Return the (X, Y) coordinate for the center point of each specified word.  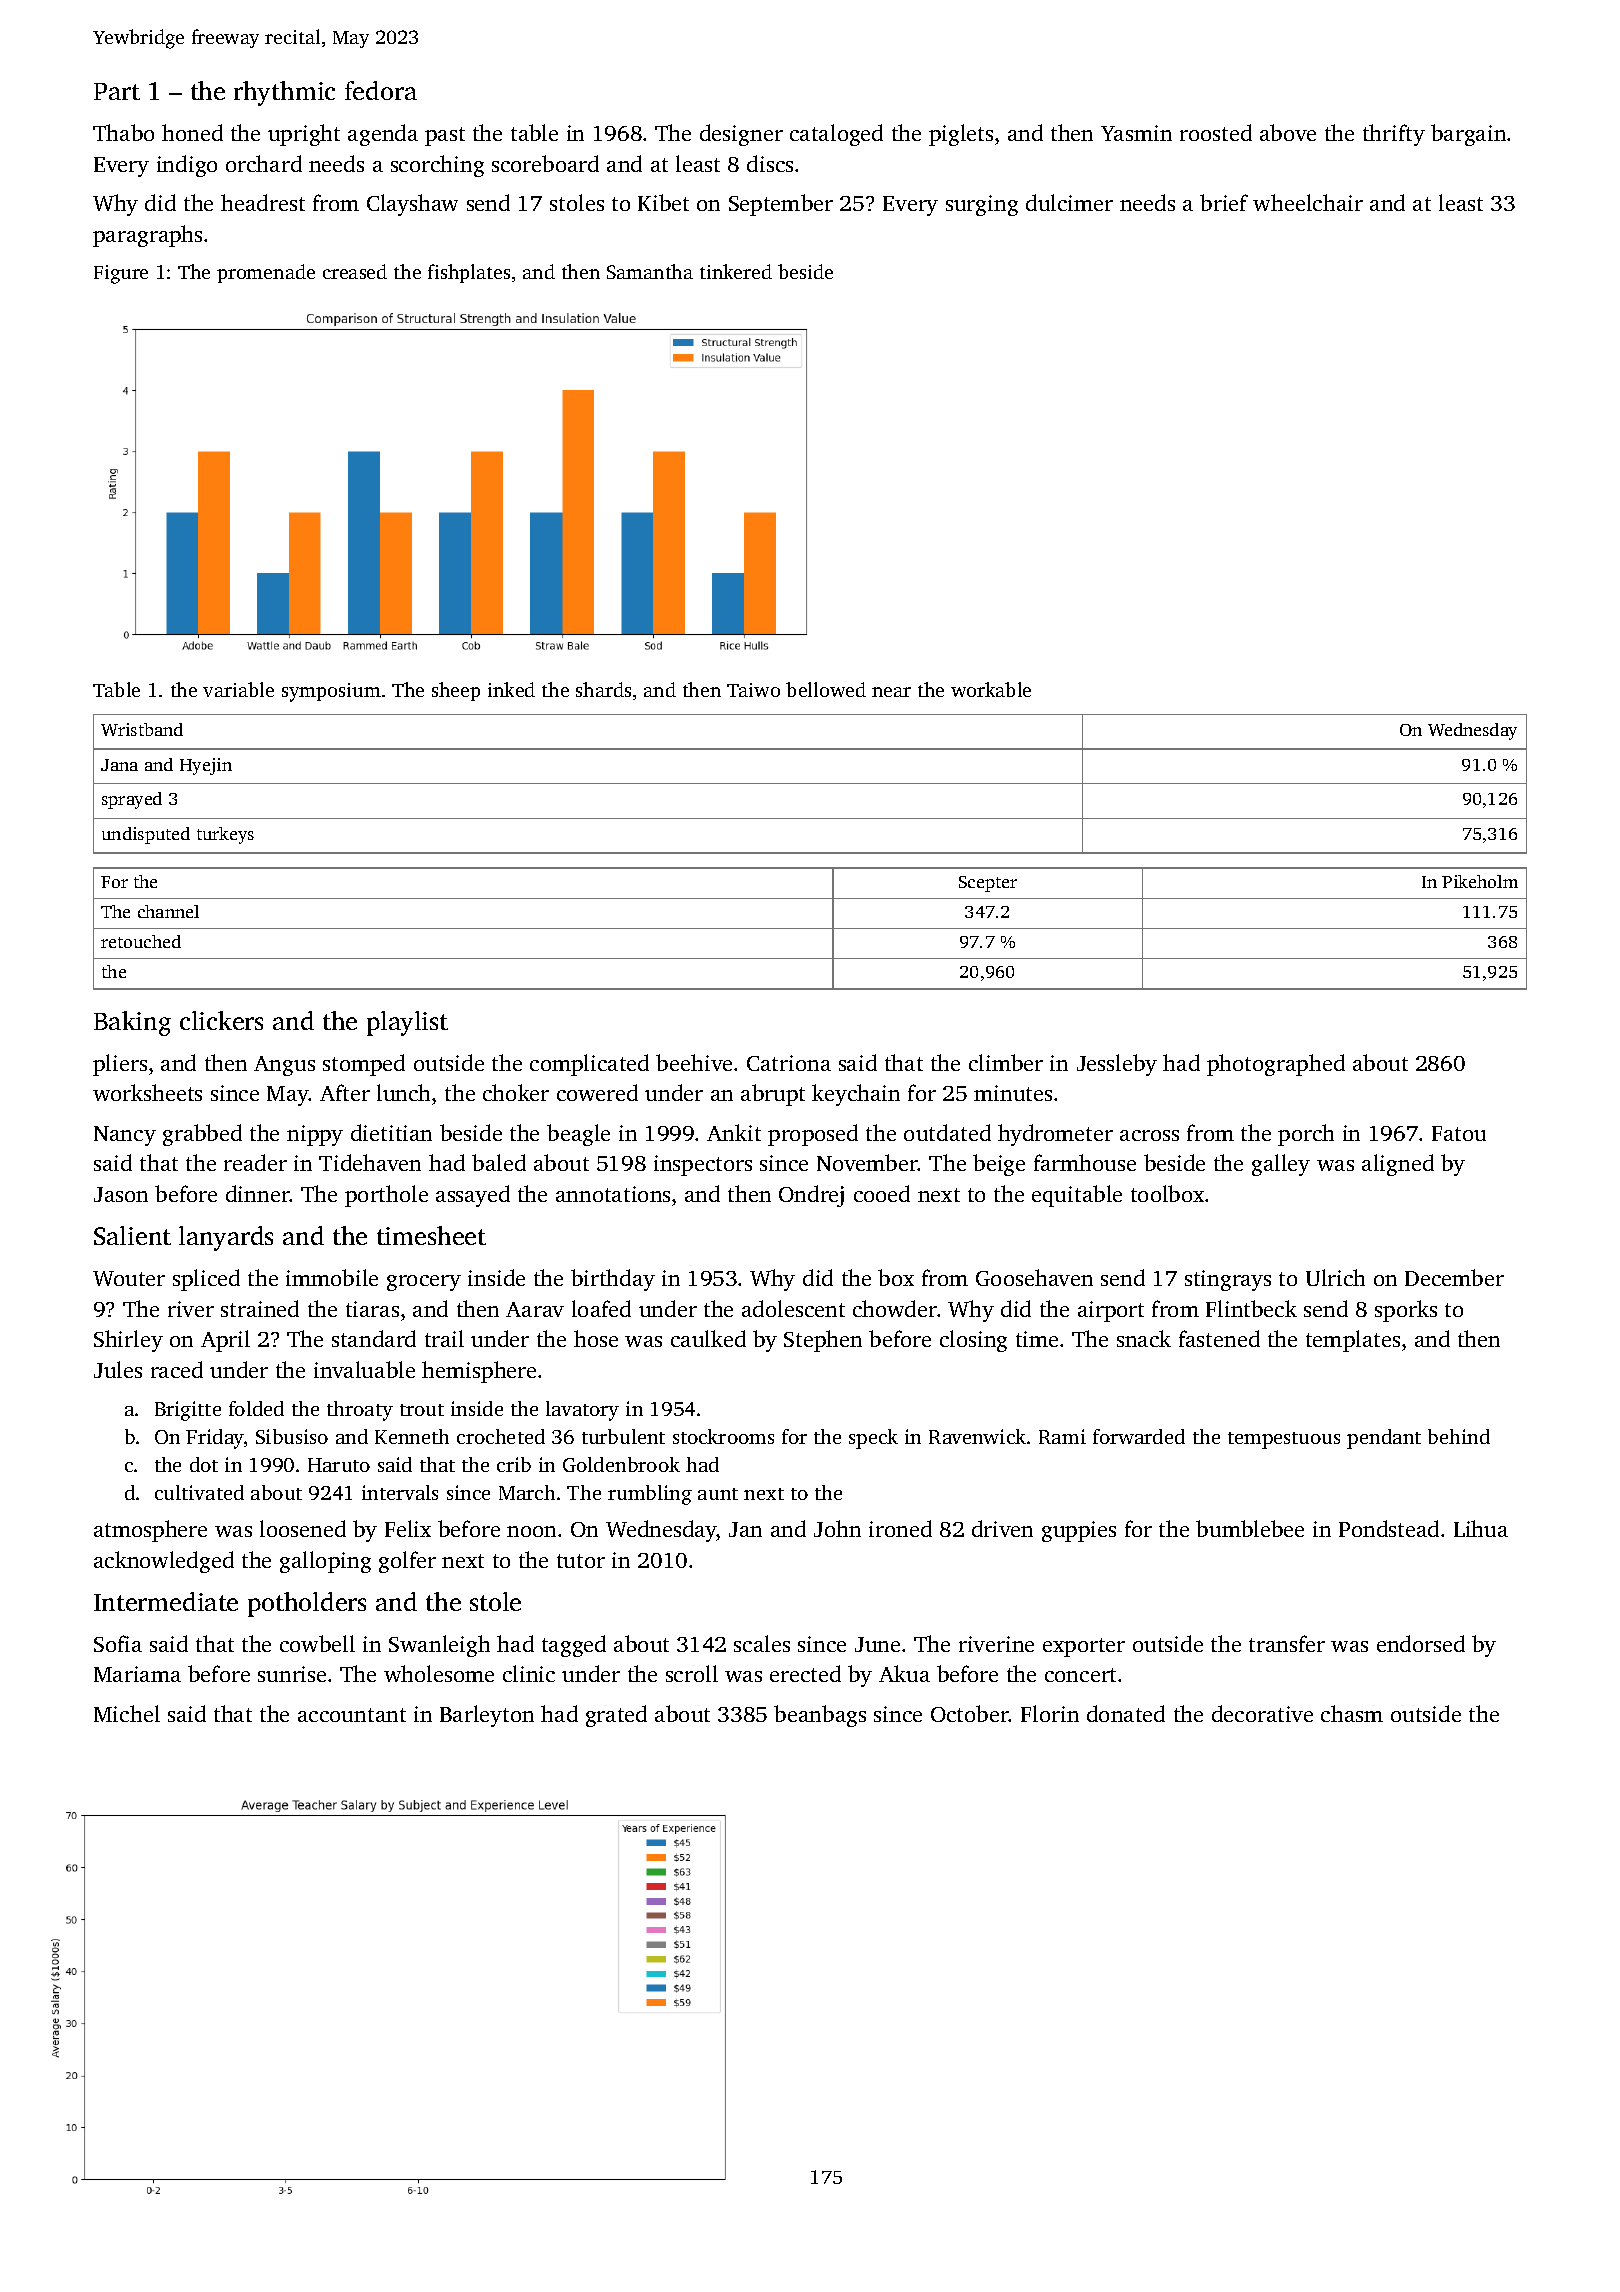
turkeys (225, 835)
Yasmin (1136, 133)
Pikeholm (1480, 881)
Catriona (789, 1063)
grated (616, 1716)
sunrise (292, 1674)
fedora (381, 90)
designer (741, 135)
